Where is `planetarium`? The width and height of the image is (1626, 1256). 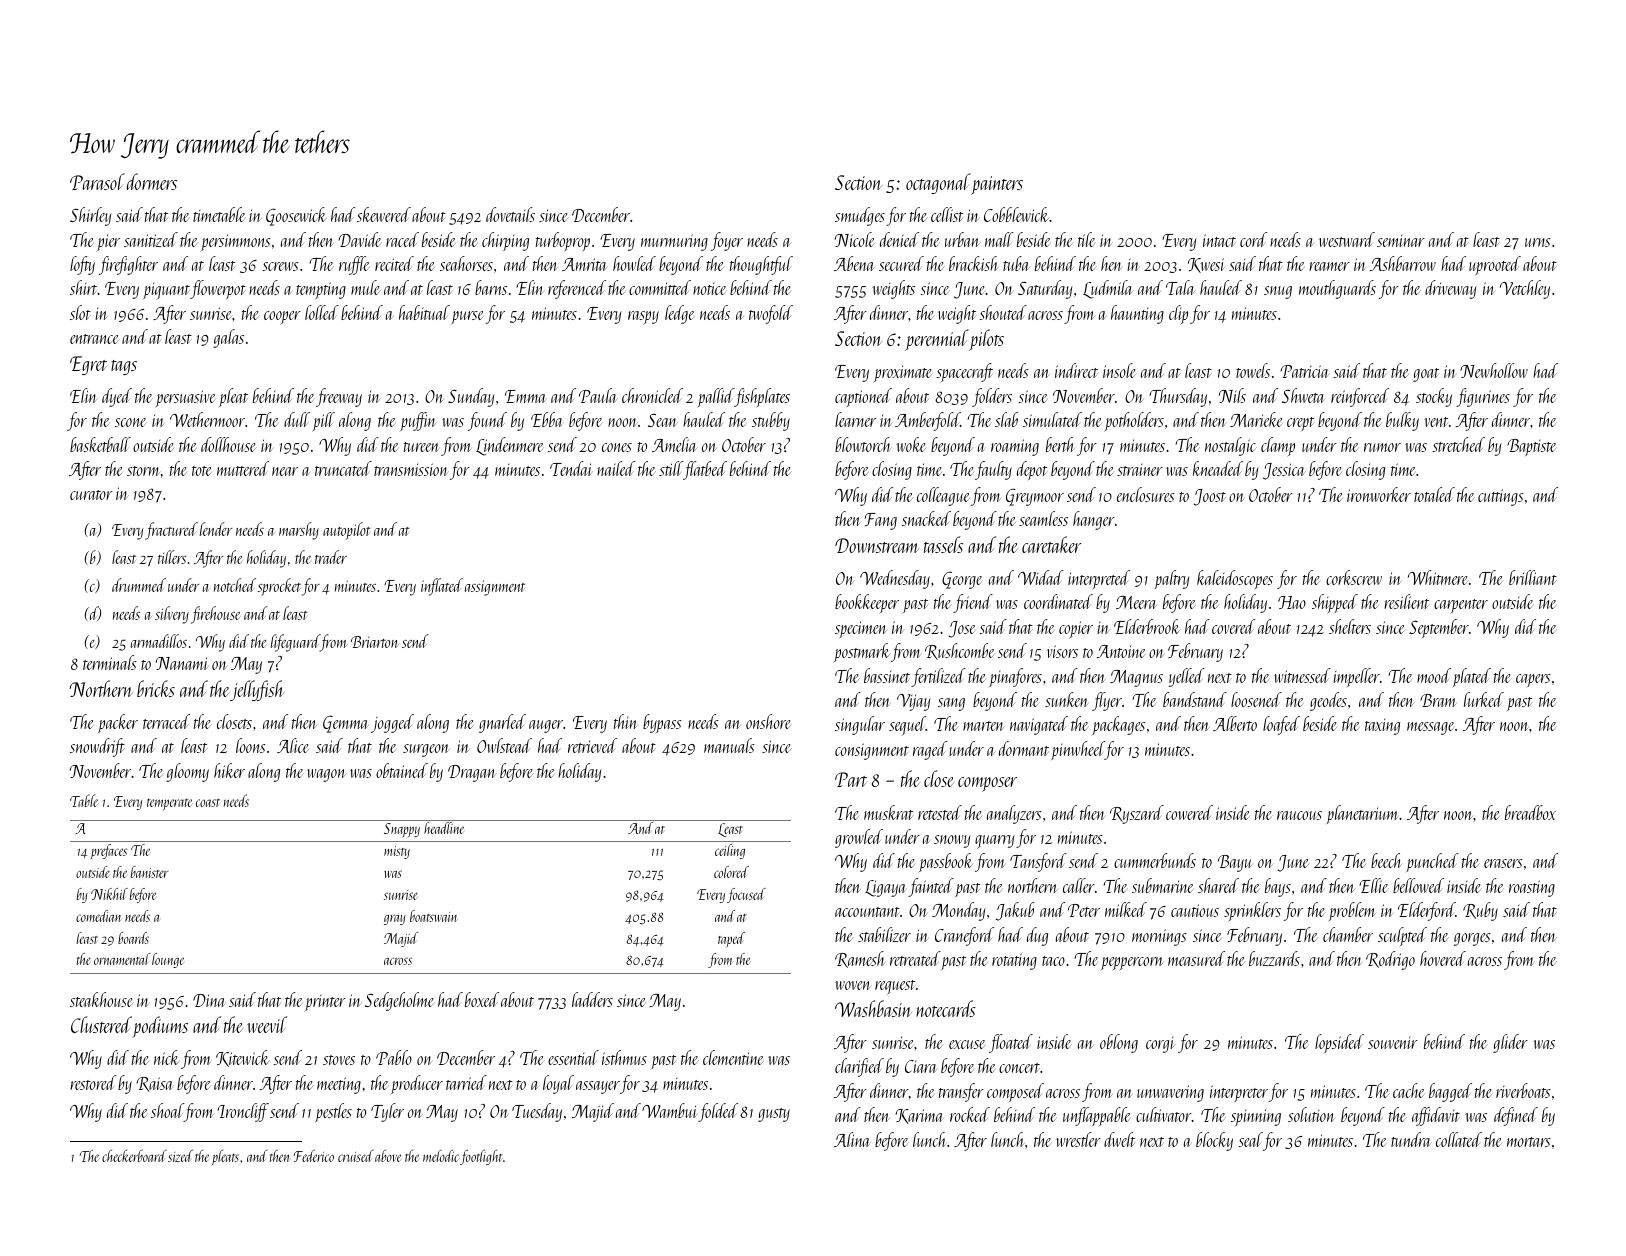 planetarium is located at coordinates (1362, 814).
